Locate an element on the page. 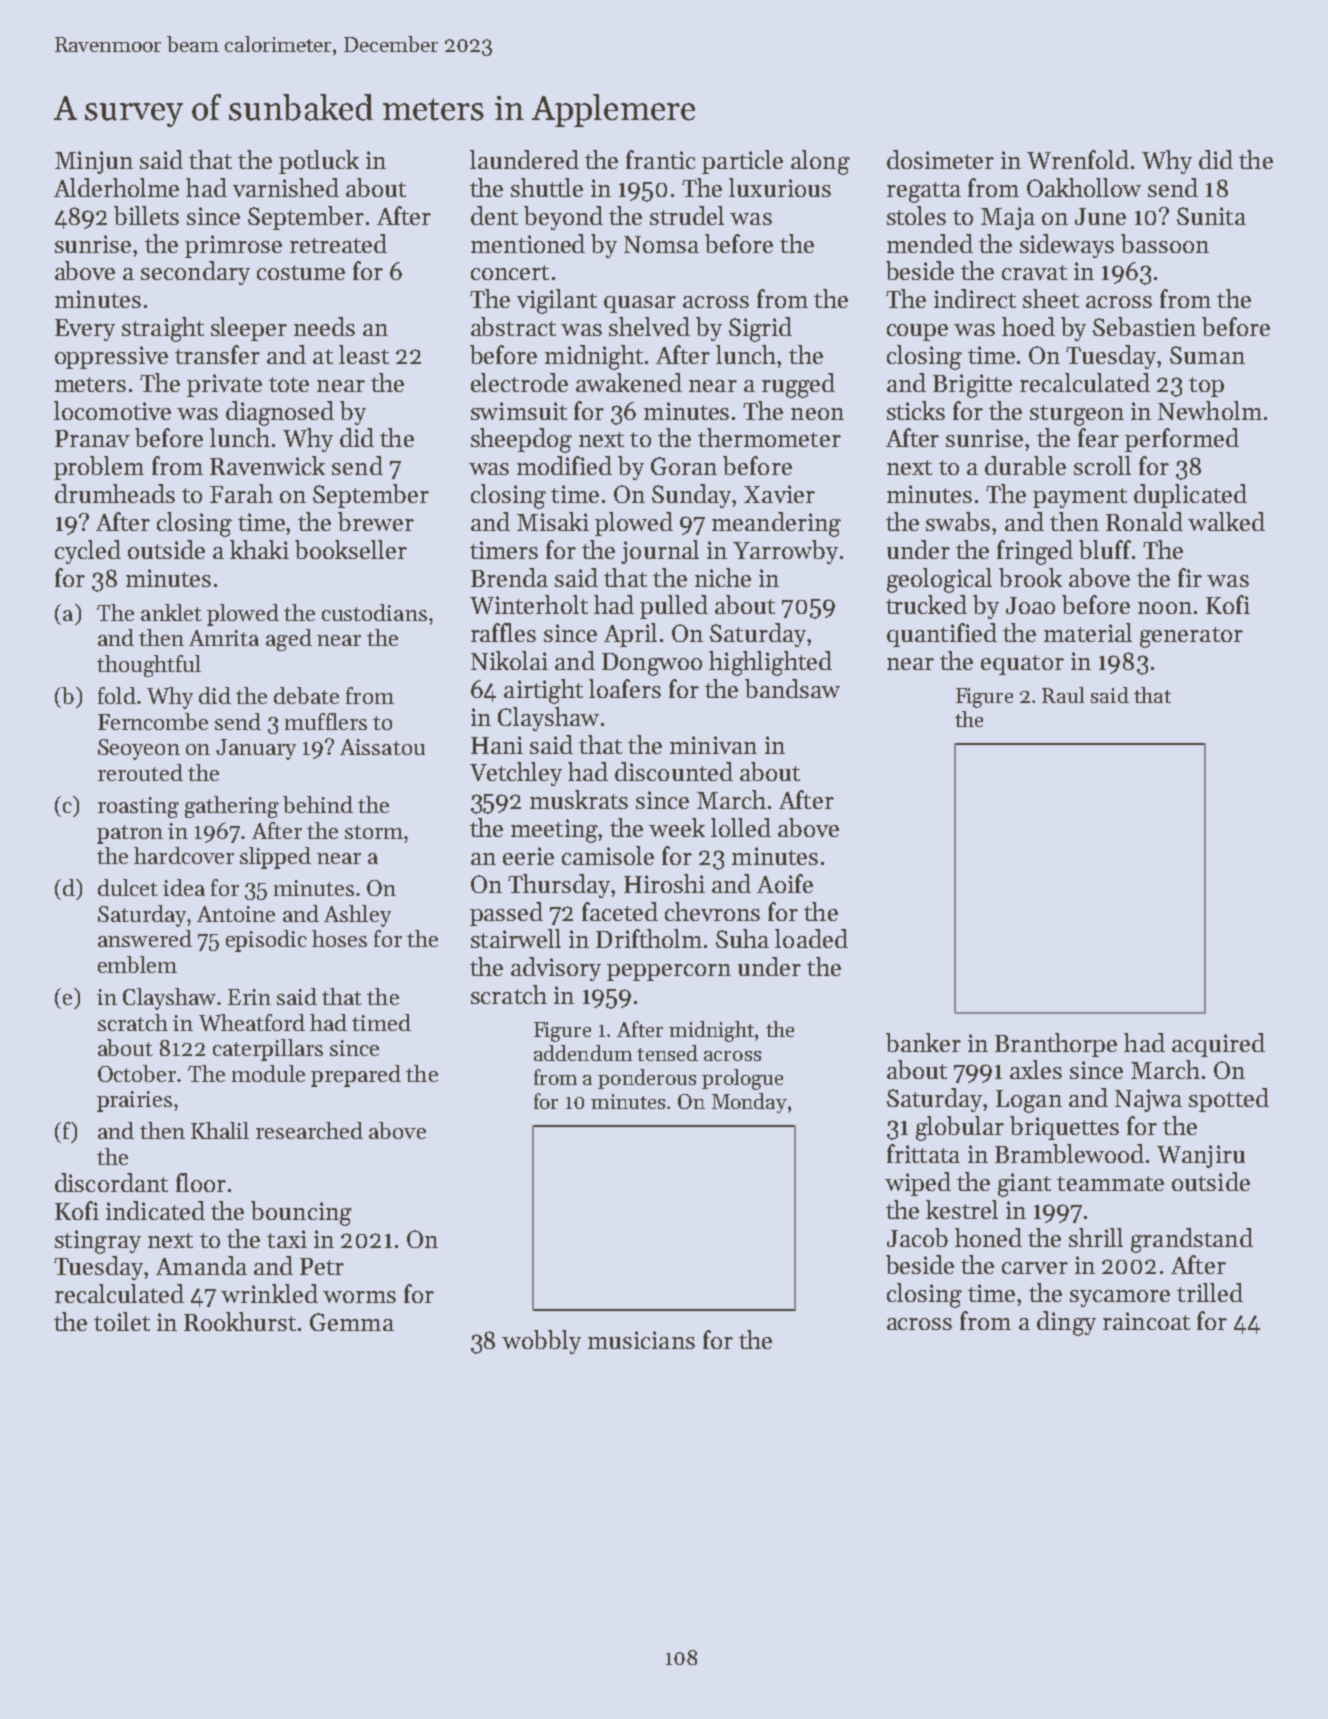 This document has height=1719, width=1328. Raul is located at coordinates (1063, 695).
